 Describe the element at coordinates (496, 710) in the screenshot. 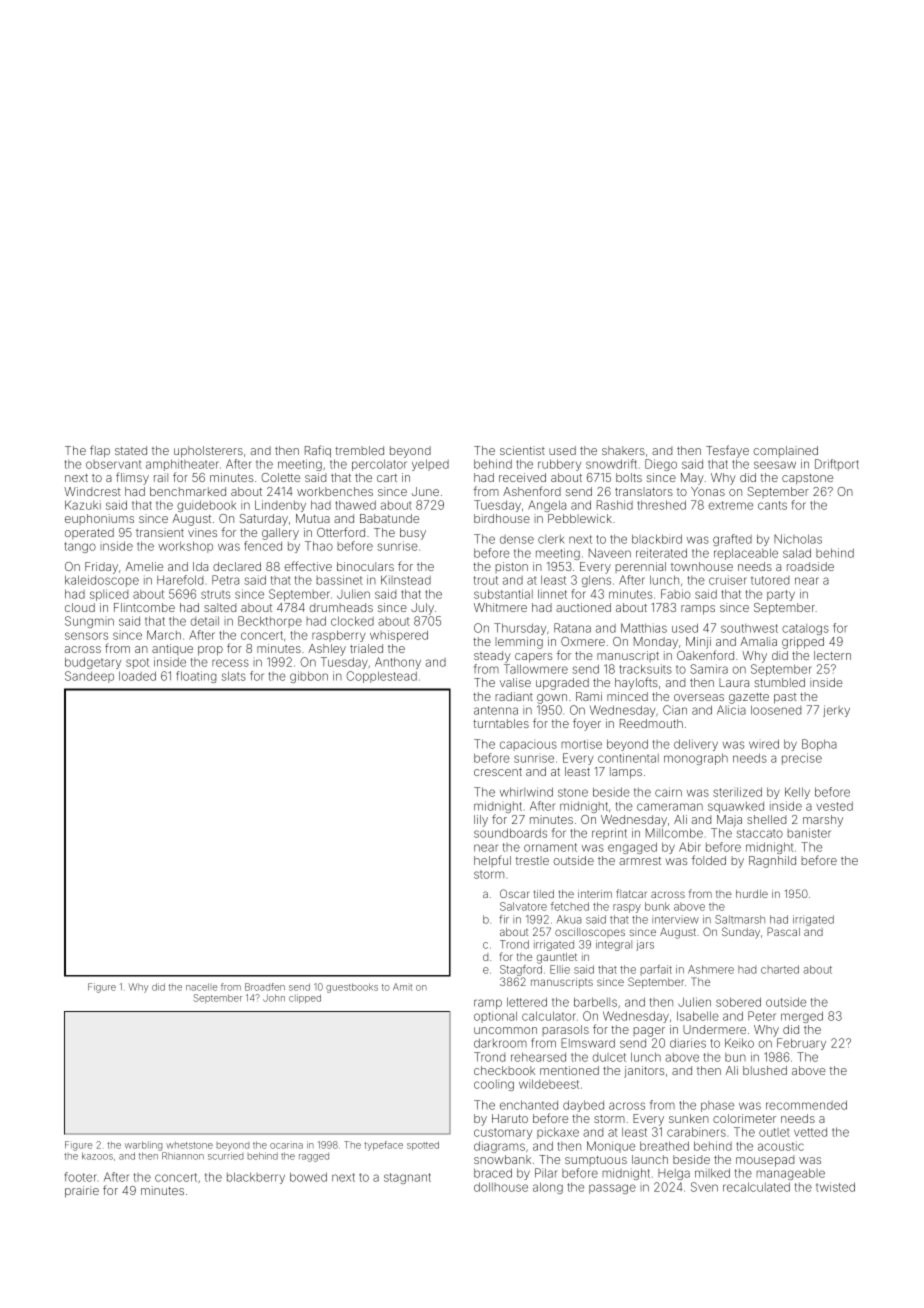

I see `antenna` at that location.
